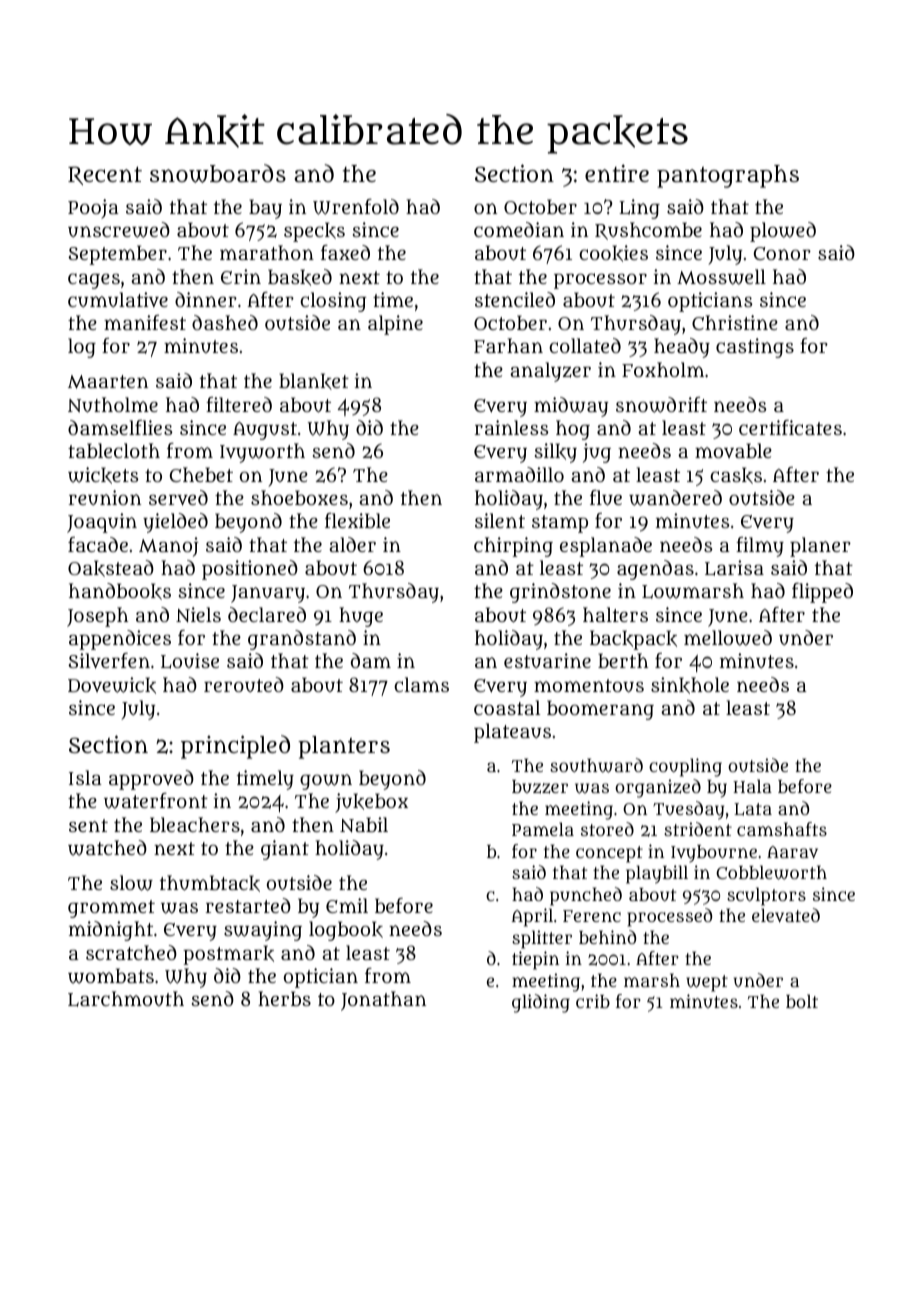 This image has height=1314, width=924. Describe the element at coordinates (314, 381) in the image. I see `blanket` at that location.
